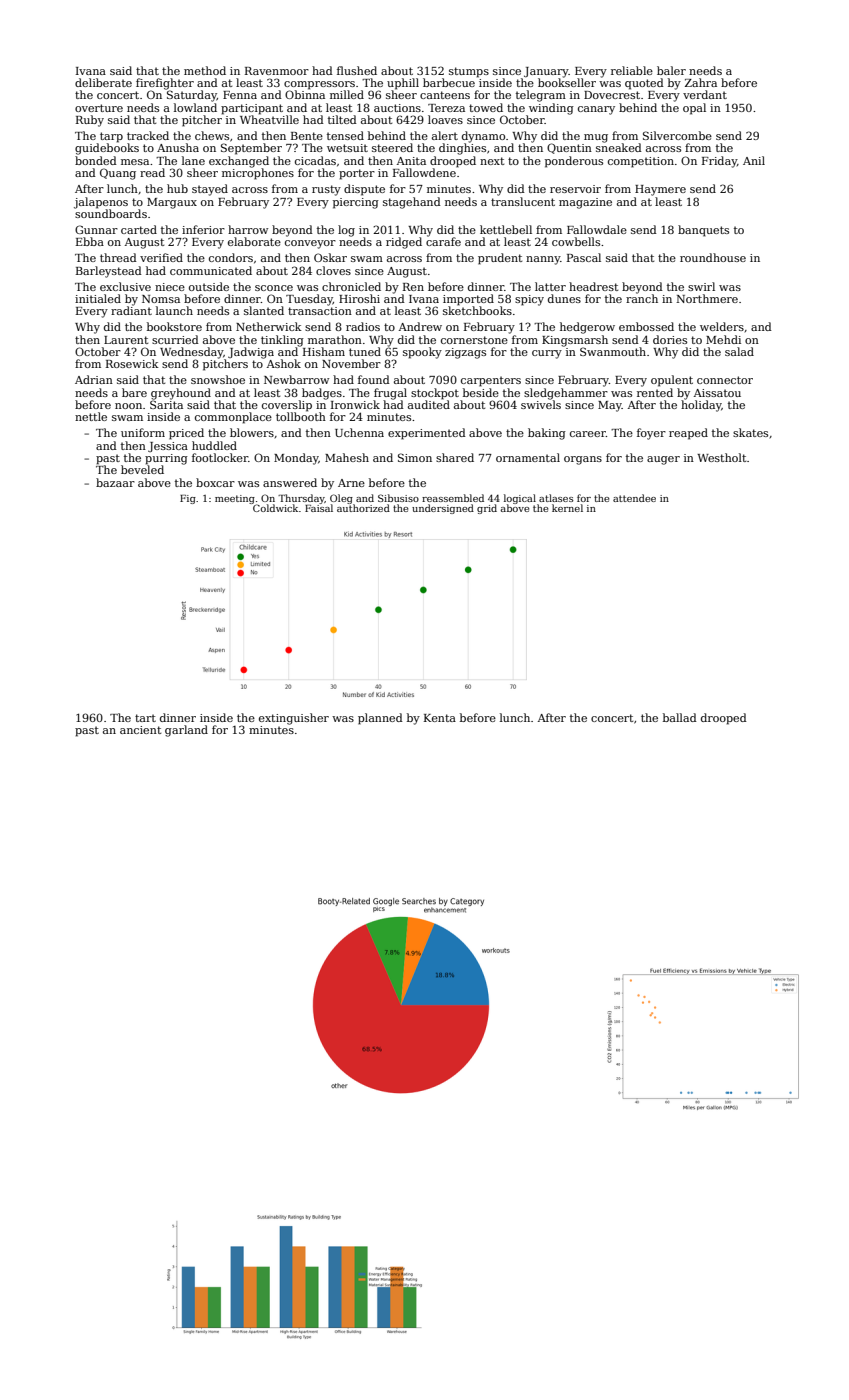  I want to click on stumps, so click(469, 72).
